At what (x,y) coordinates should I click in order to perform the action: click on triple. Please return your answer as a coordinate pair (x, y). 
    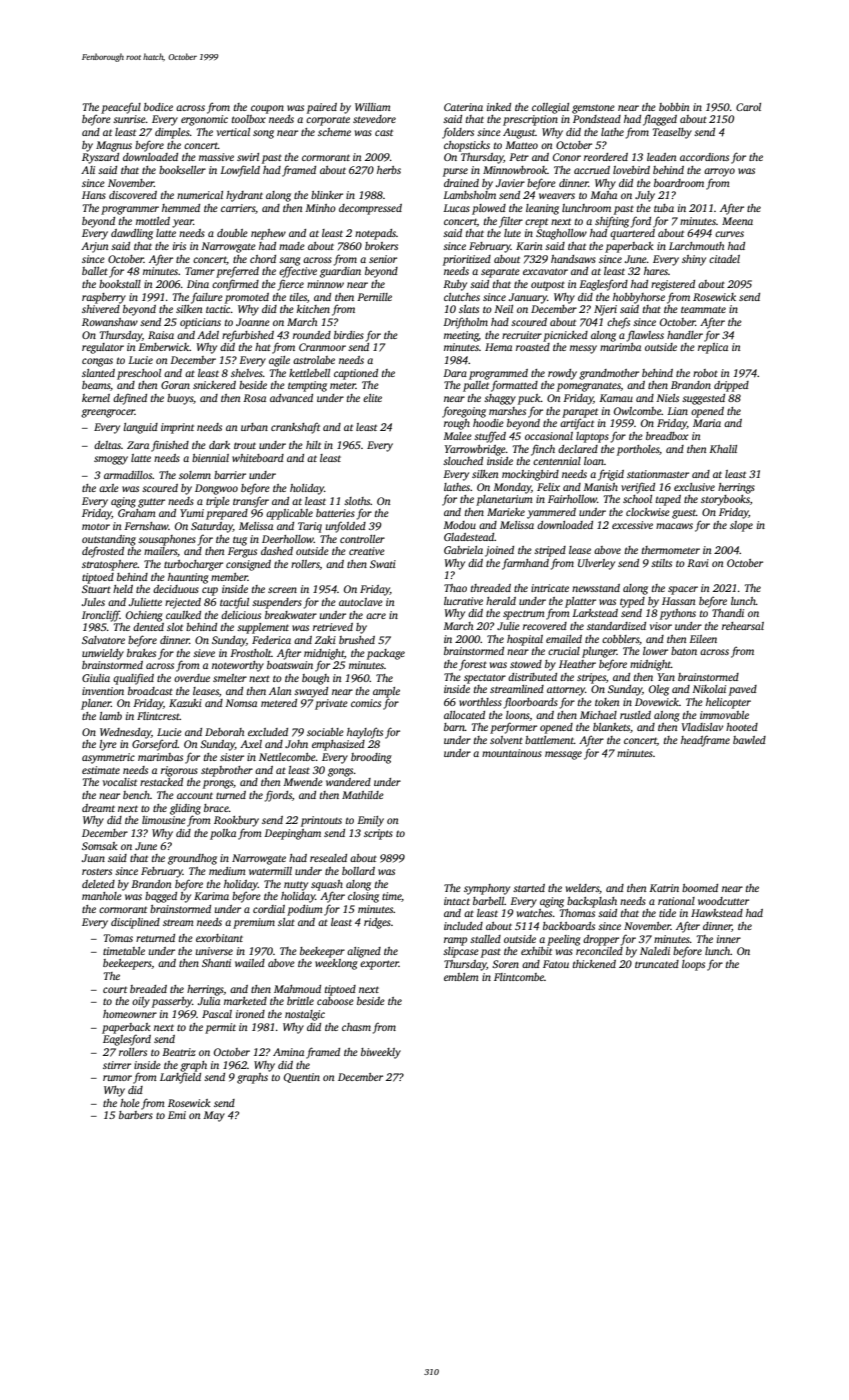
    Looking at the image, I should click on (218, 502).
